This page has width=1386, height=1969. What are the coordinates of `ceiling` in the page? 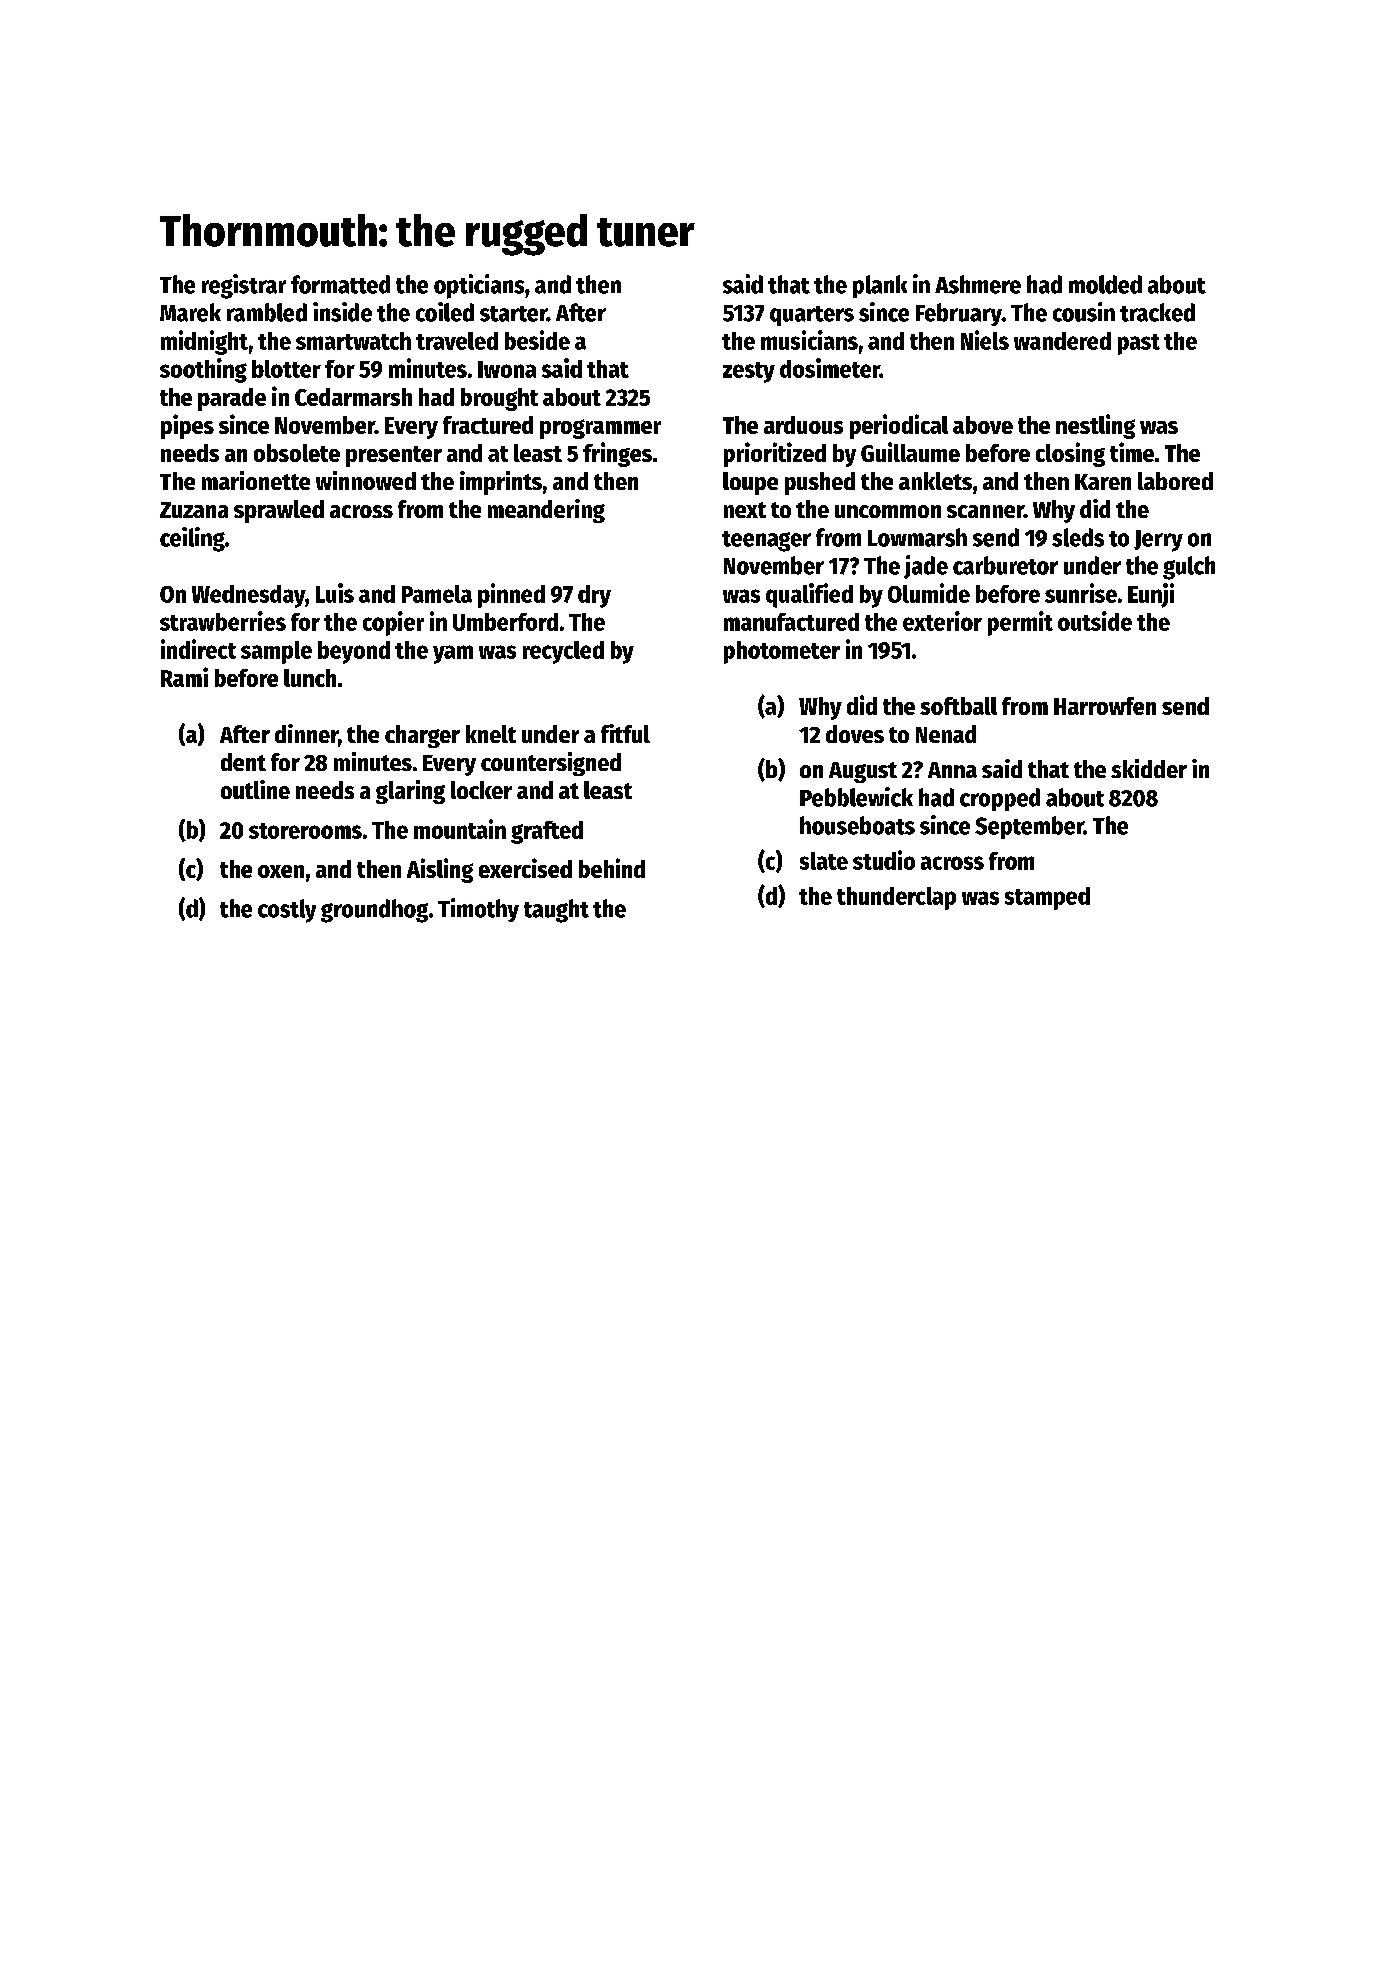 It's located at (192, 539).
